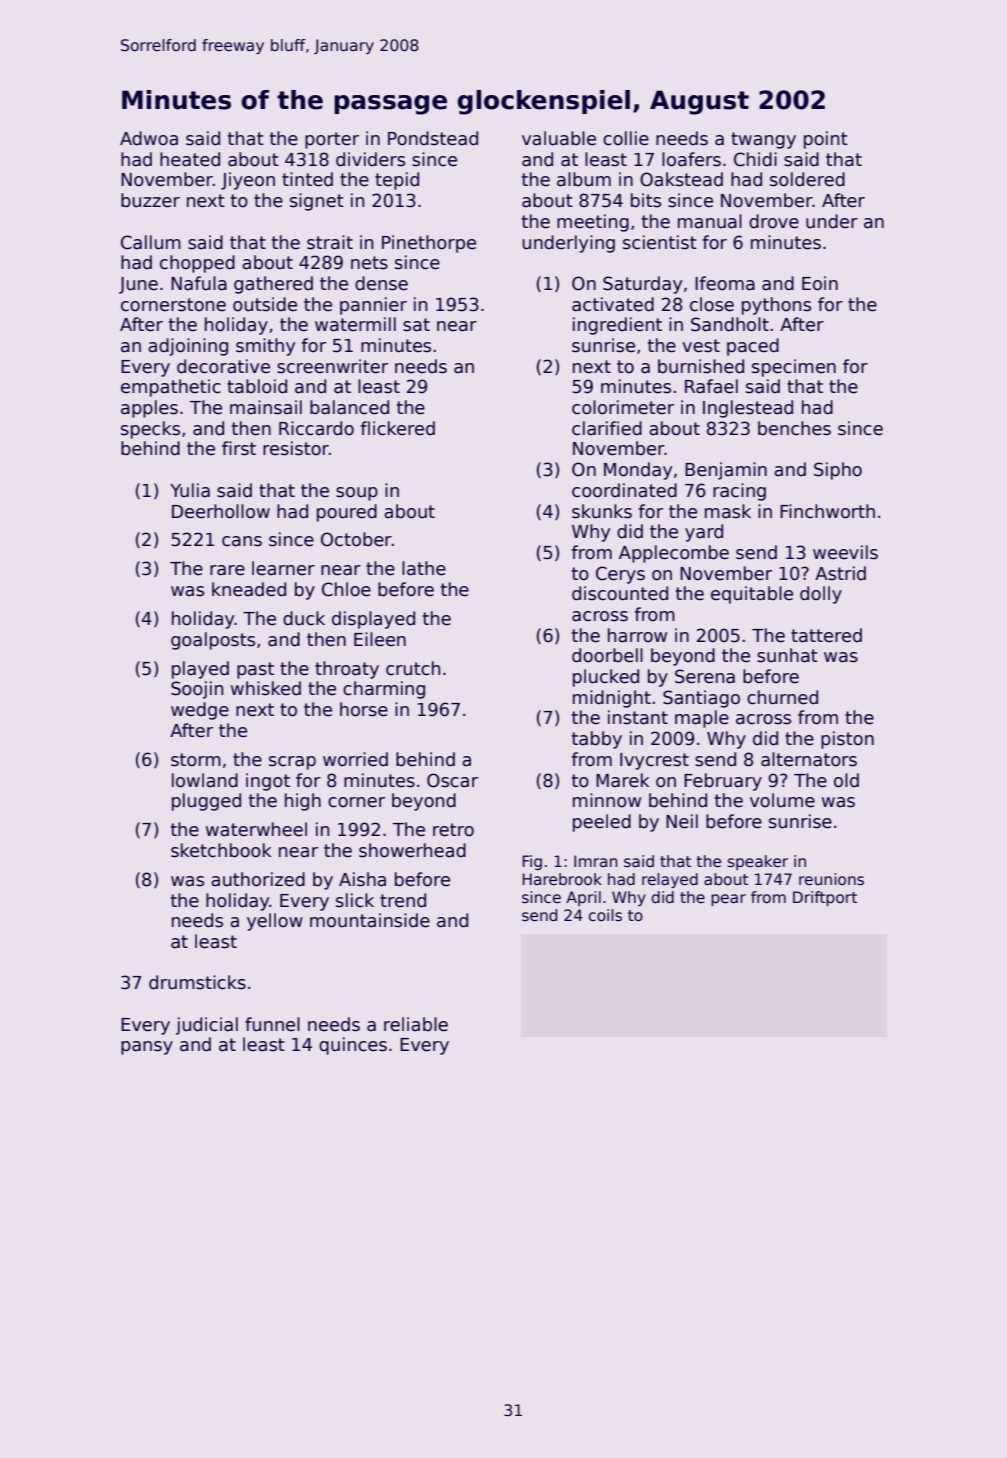  What do you see at coordinates (332, 140) in the document?
I see `porter` at bounding box center [332, 140].
